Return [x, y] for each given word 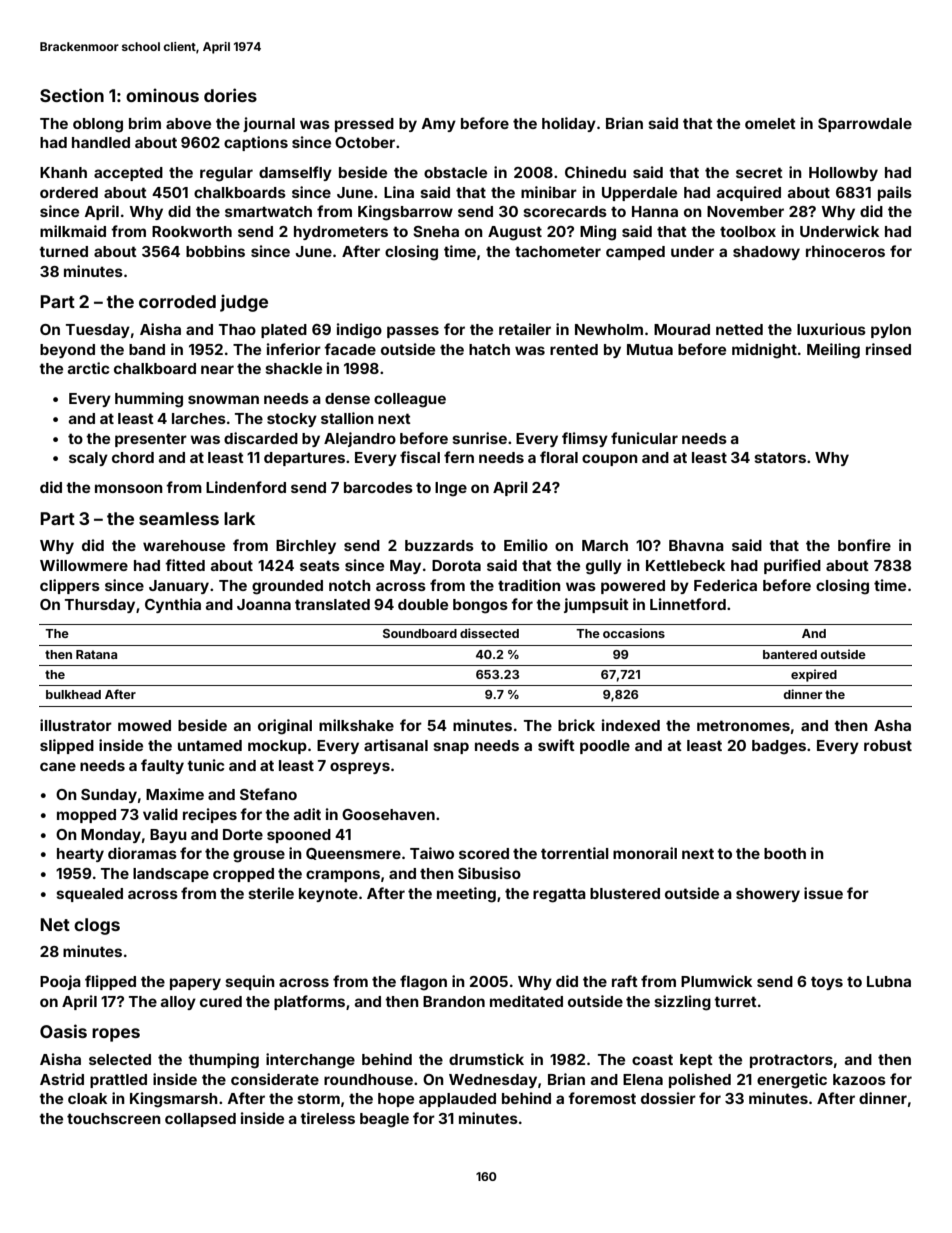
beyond [67, 351]
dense [347, 398]
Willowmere [84, 565]
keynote [328, 895]
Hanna [655, 211]
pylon [891, 331]
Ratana [96, 654]
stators [780, 457]
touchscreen [114, 1118]
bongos [480, 606]
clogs [97, 926]
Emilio [526, 545]
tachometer [558, 251]
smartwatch [268, 211]
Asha [892, 725]
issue [823, 893]
